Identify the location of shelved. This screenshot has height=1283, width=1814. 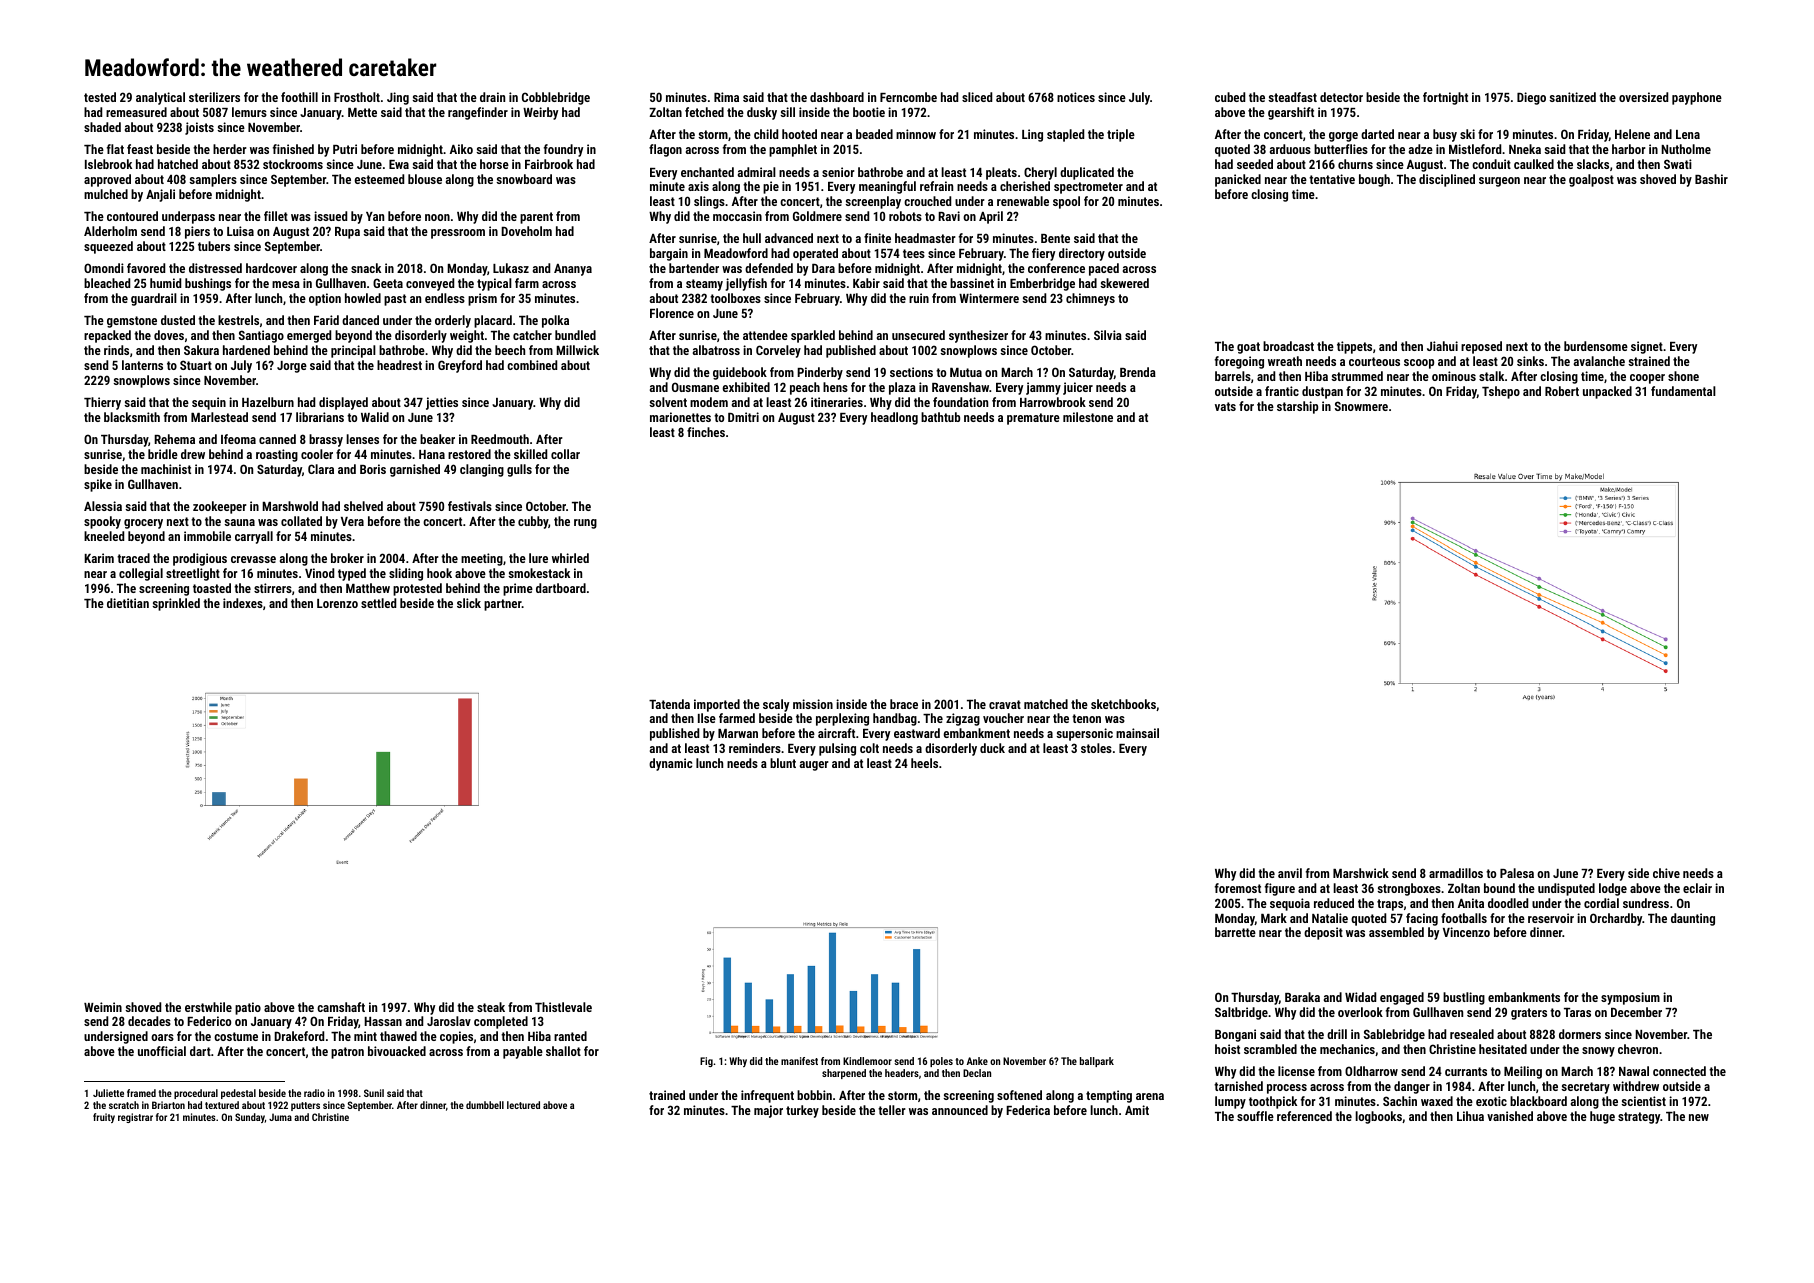
(363, 506).
